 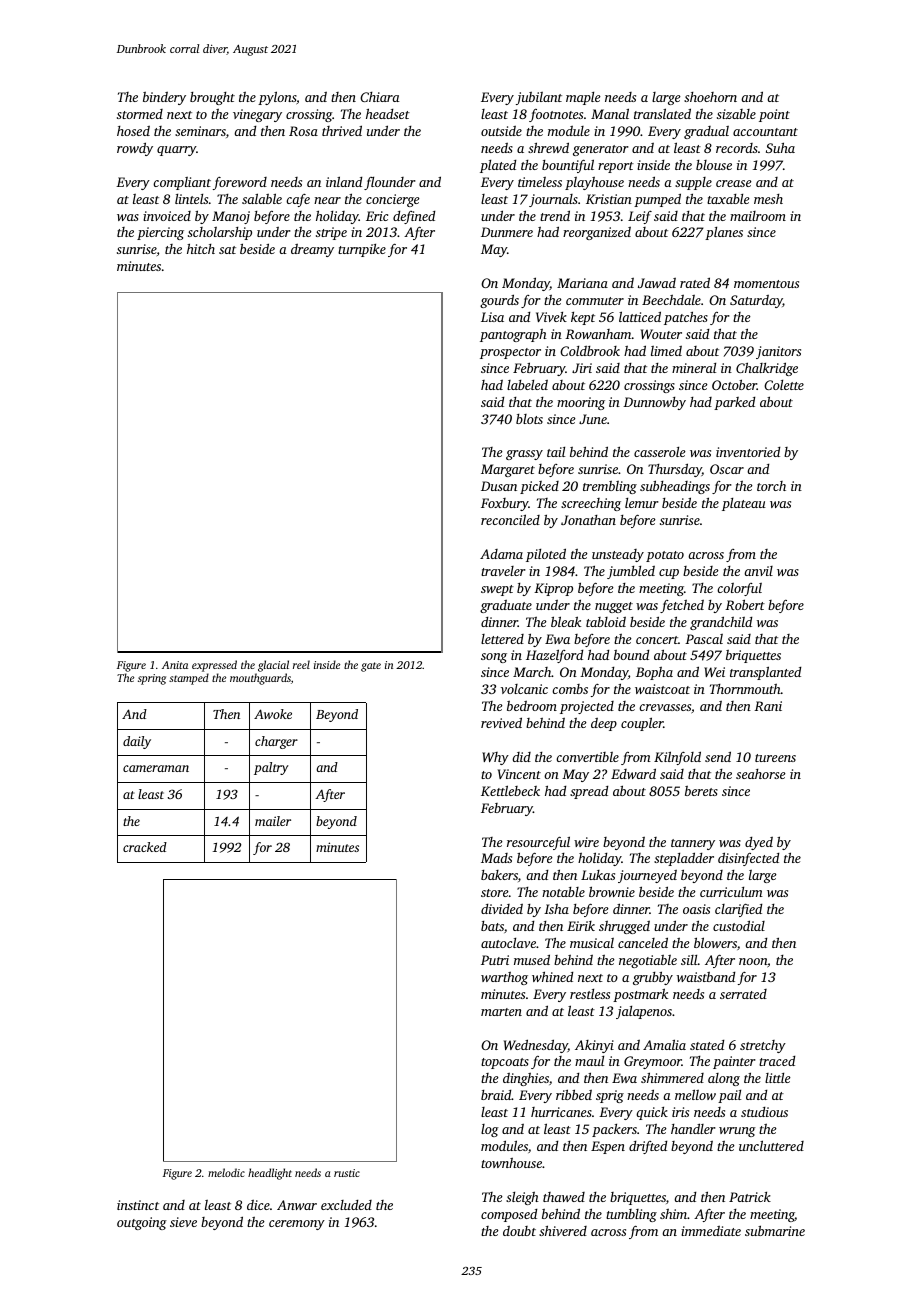 I want to click on journeyed, so click(x=647, y=876).
